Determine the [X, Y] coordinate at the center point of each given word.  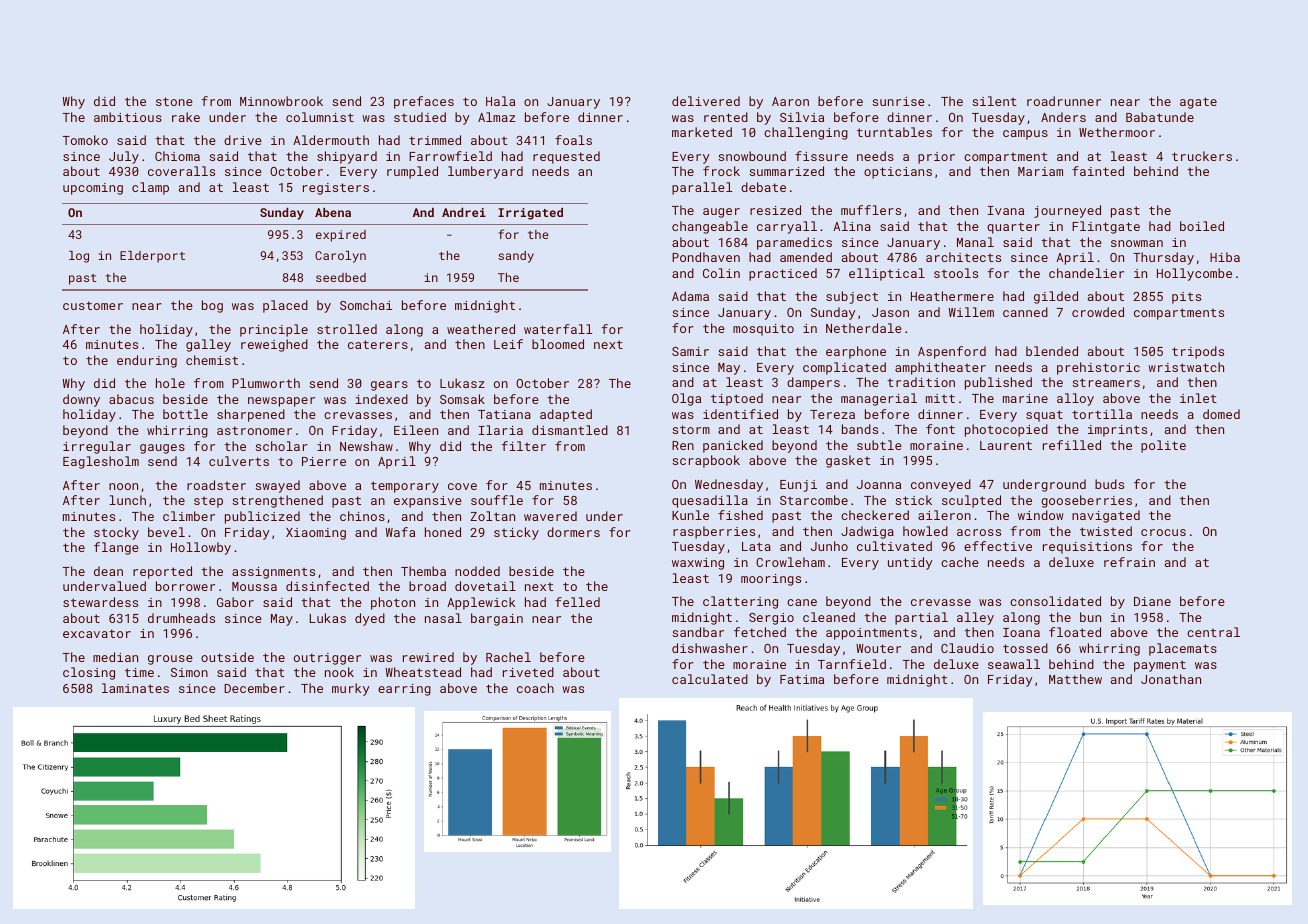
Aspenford [952, 352]
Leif [508, 344]
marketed [702, 132]
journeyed [1067, 211]
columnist [320, 117]
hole [170, 383]
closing [89, 673]
